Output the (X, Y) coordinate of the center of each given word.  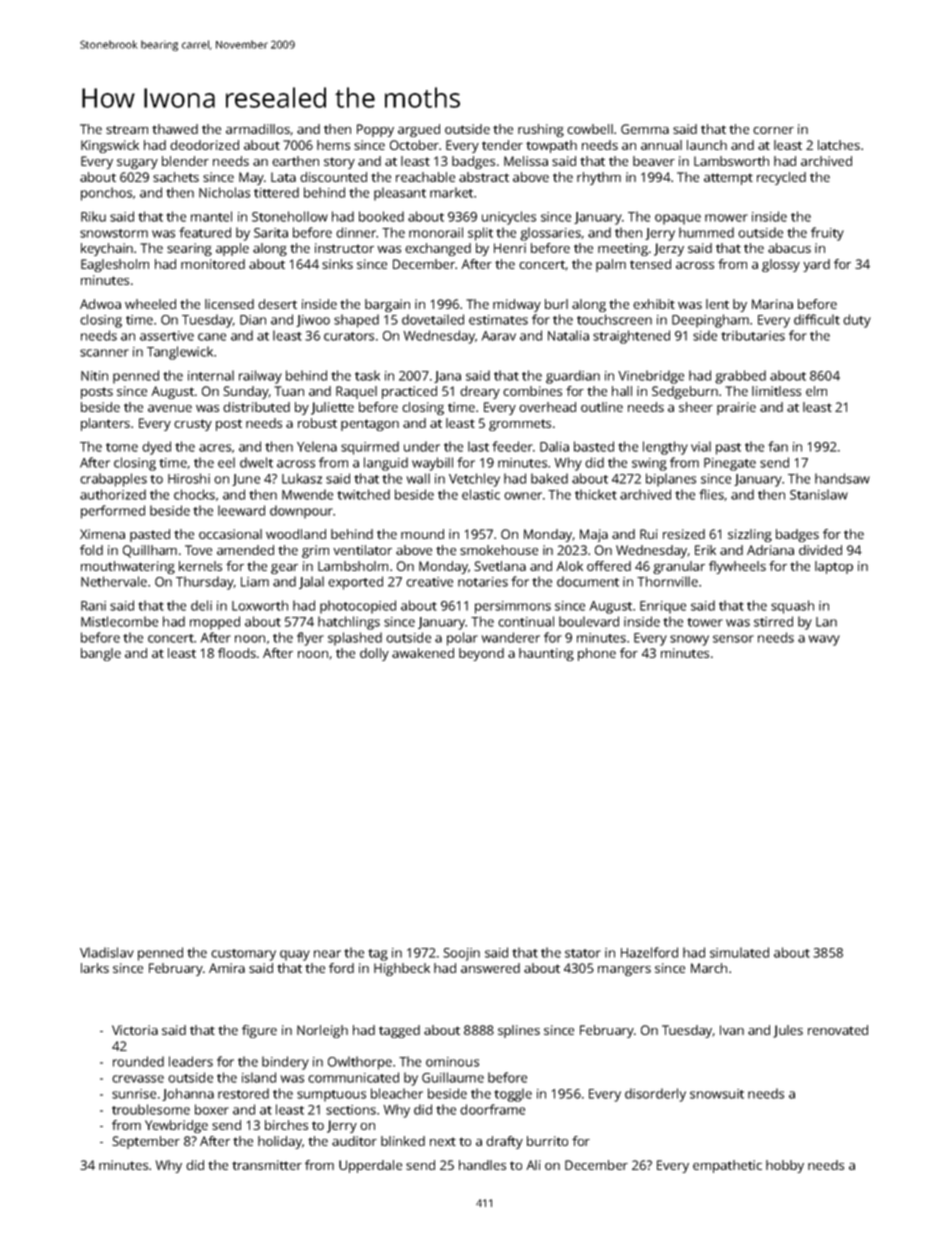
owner (523, 496)
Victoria (135, 1030)
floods (237, 653)
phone (597, 654)
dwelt (256, 462)
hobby (785, 1166)
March (709, 968)
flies (711, 494)
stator (583, 953)
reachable (425, 177)
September (146, 1142)
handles (482, 1165)
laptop (834, 567)
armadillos (258, 129)
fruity (827, 234)
